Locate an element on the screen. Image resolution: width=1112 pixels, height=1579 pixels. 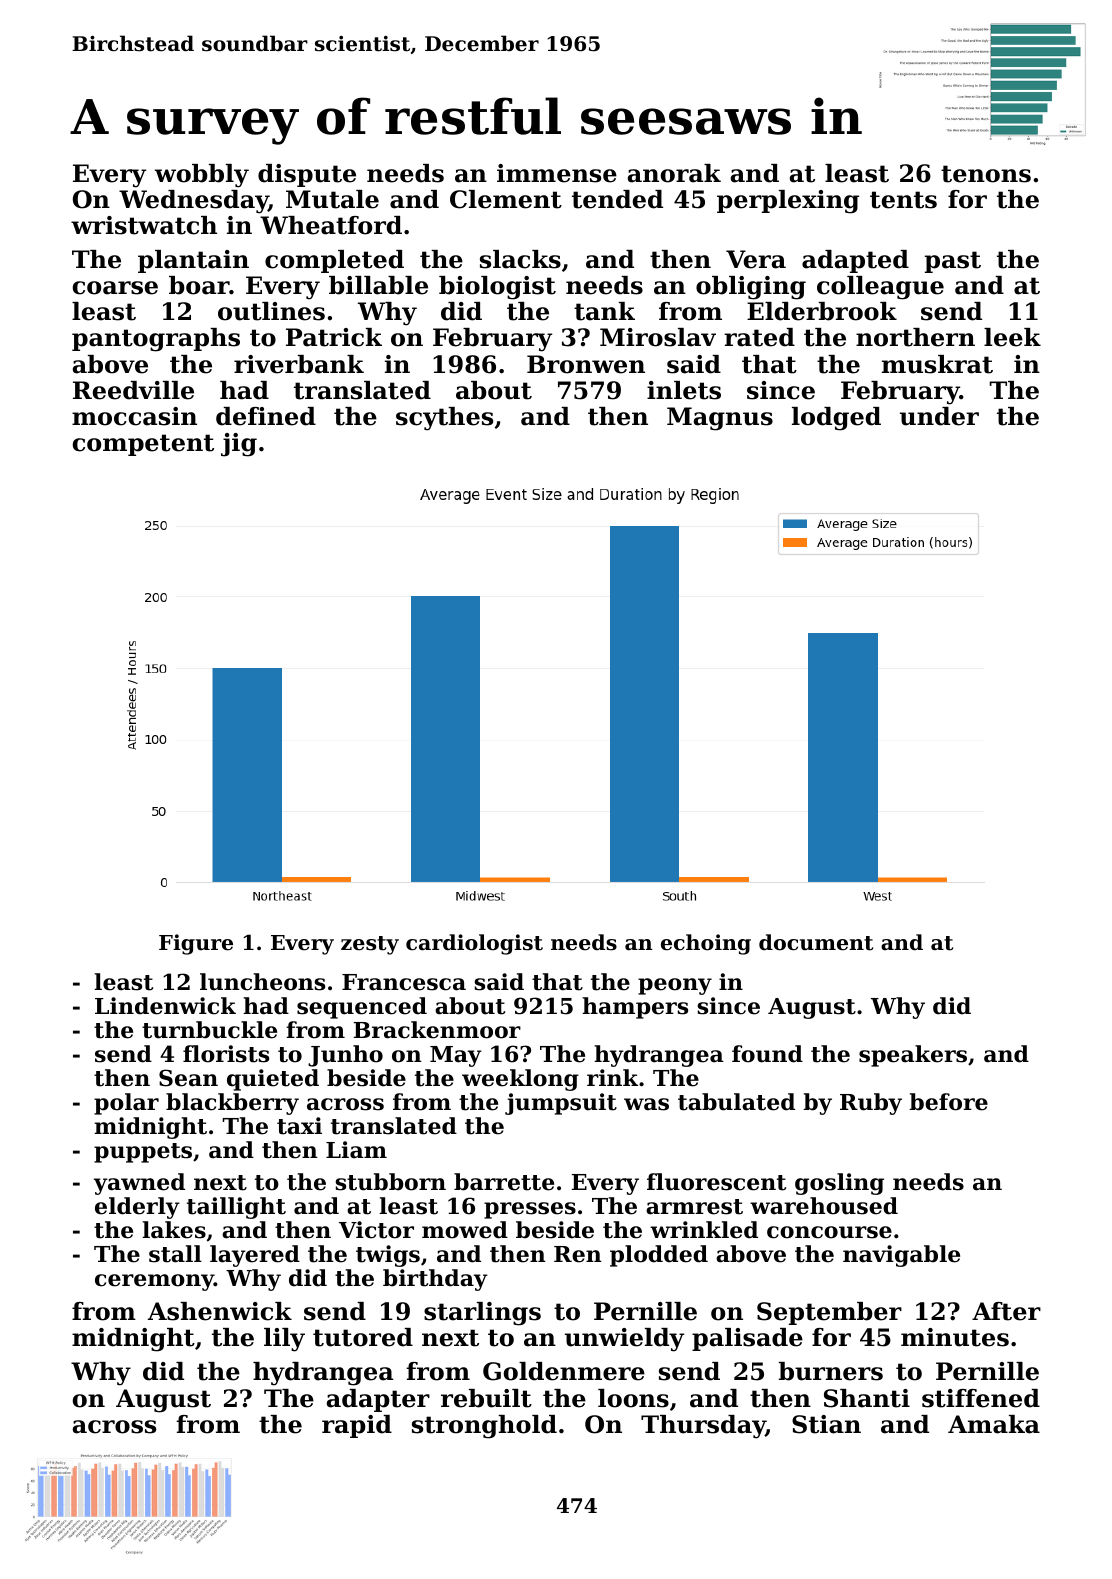
tenons is located at coordinates (986, 174).
